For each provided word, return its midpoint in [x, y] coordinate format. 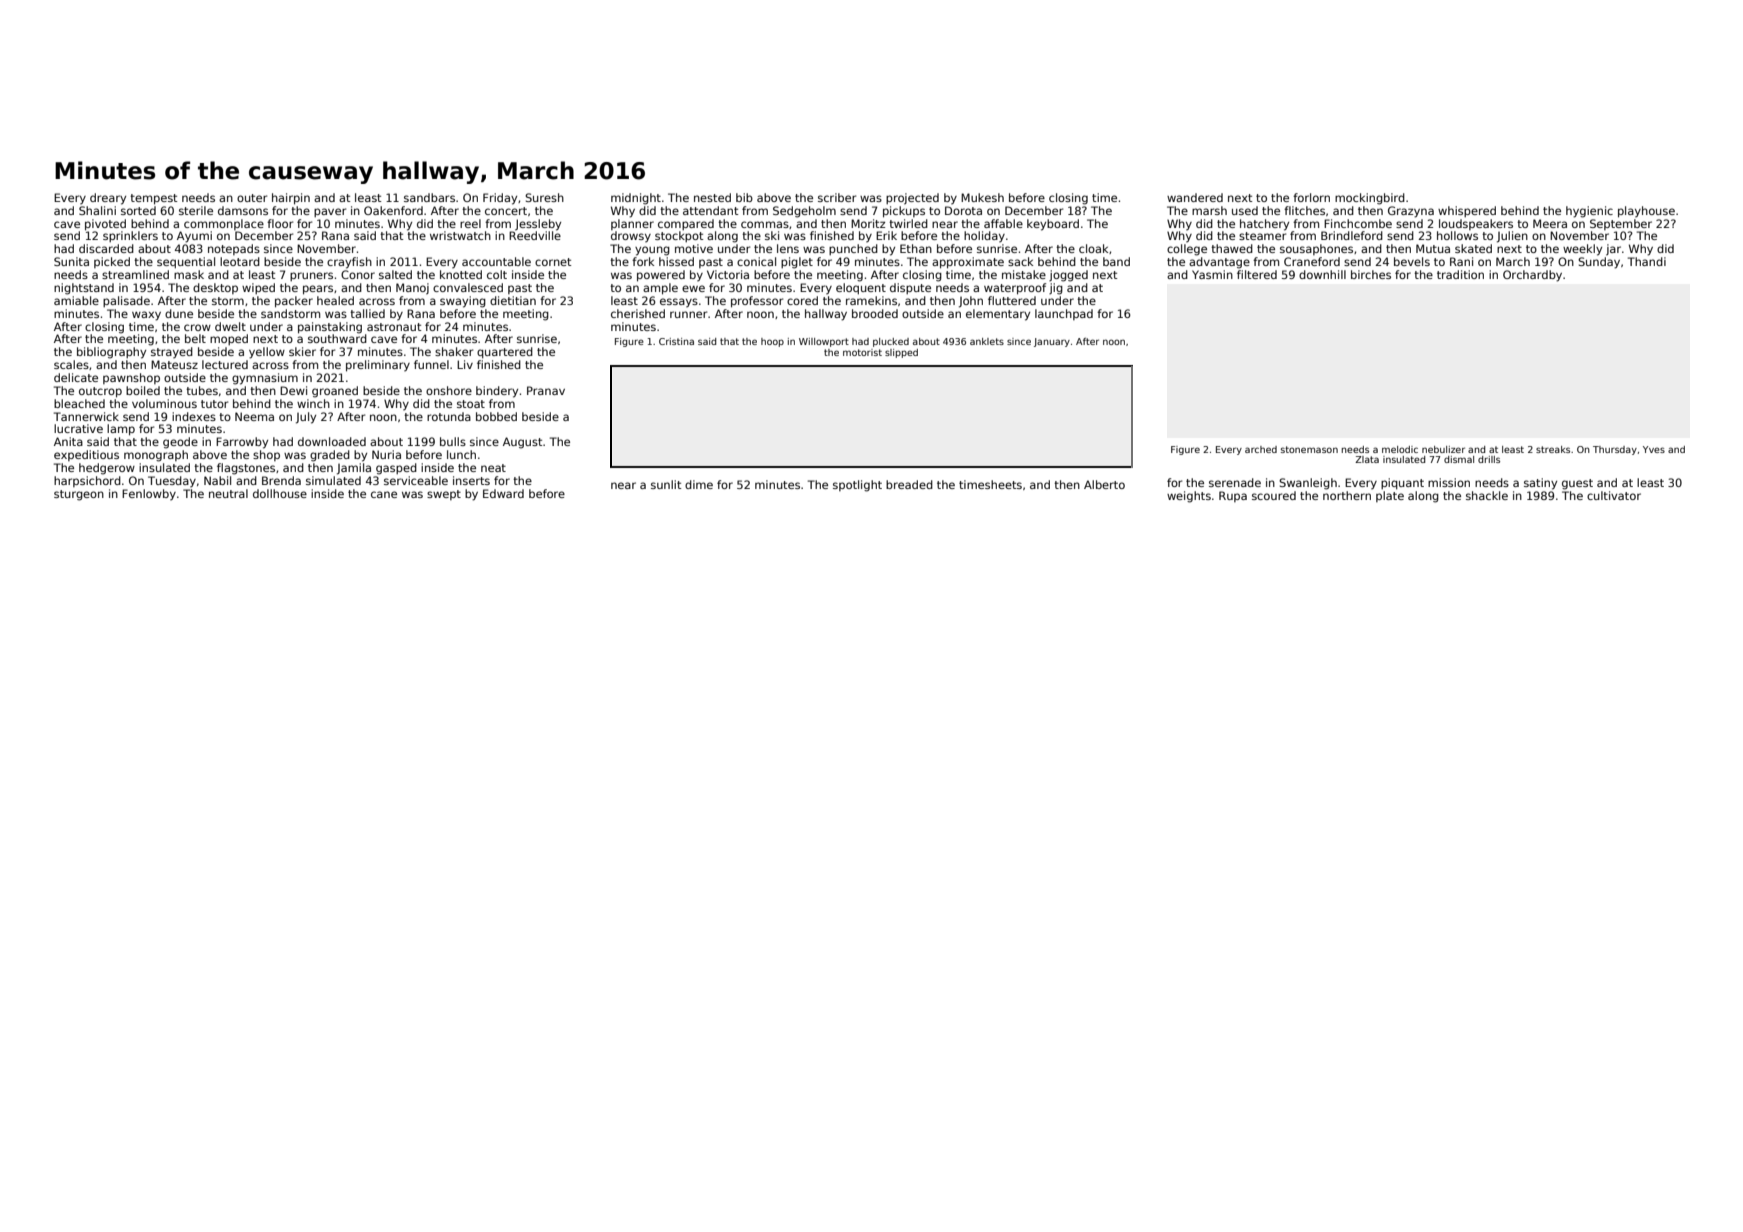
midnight [636, 199]
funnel [431, 364]
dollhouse [280, 493]
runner [688, 314]
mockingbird [1370, 199]
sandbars [429, 197]
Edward [503, 493]
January [1052, 342]
